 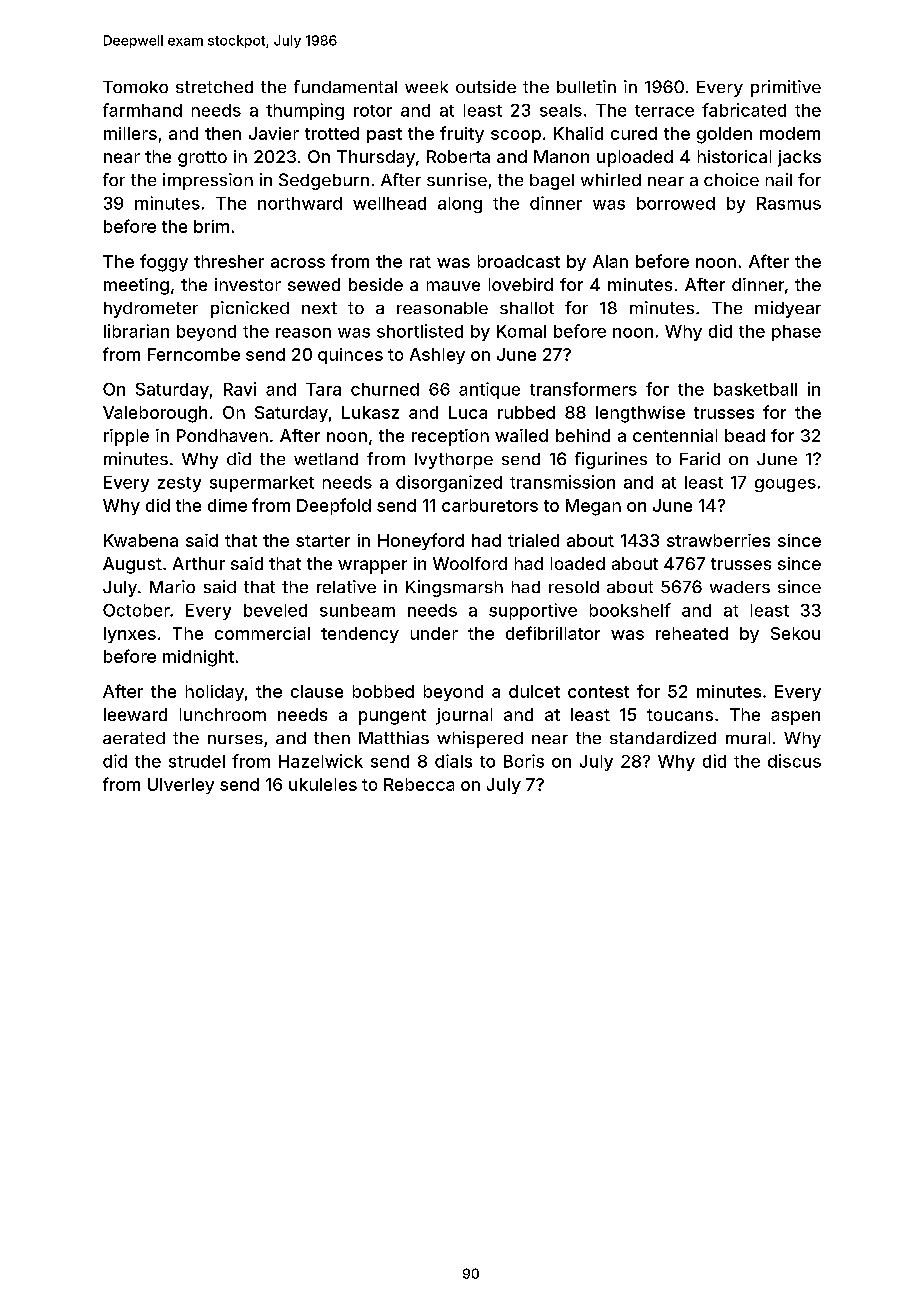 What do you see at coordinates (490, 505) in the document?
I see `carburetors` at bounding box center [490, 505].
